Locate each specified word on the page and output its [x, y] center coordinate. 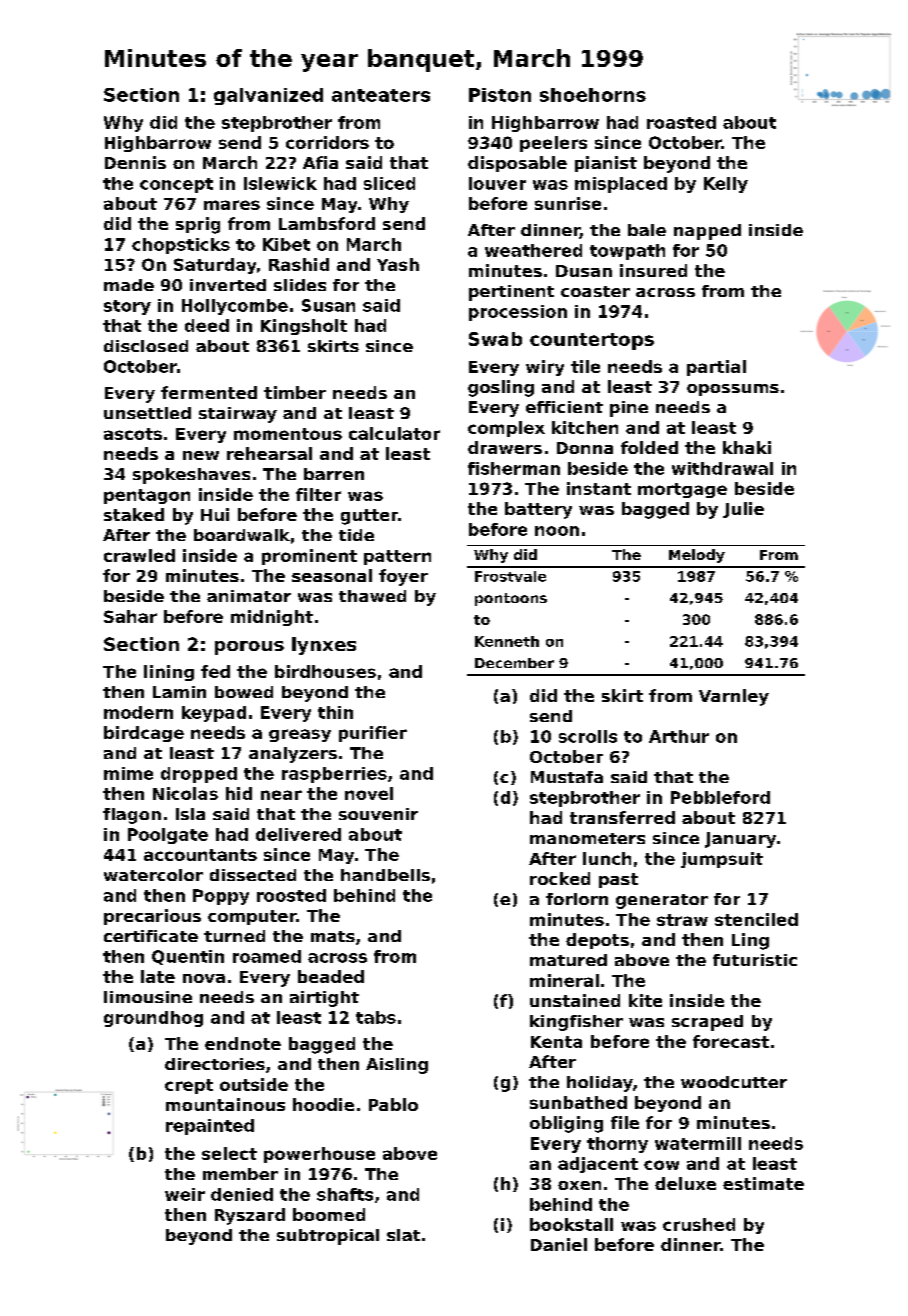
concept [176, 185]
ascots [133, 434]
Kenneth [507, 641]
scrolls [588, 736]
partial [716, 368]
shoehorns [593, 95]
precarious [152, 917]
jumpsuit [722, 860]
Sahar [130, 616]
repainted [210, 1127]
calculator [394, 433]
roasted [681, 122]
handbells [385, 875]
